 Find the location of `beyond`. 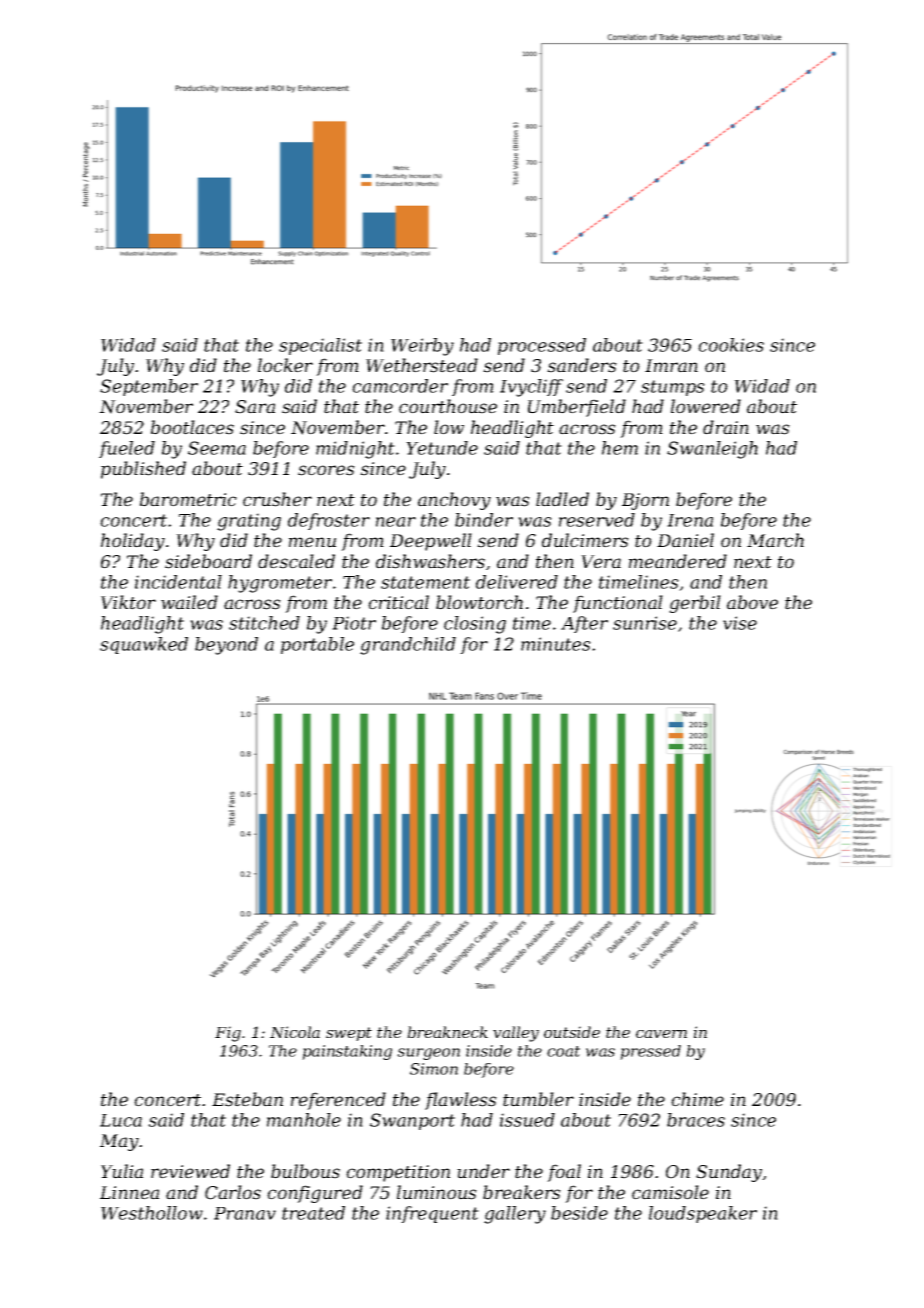

beyond is located at coordinates (226, 646).
